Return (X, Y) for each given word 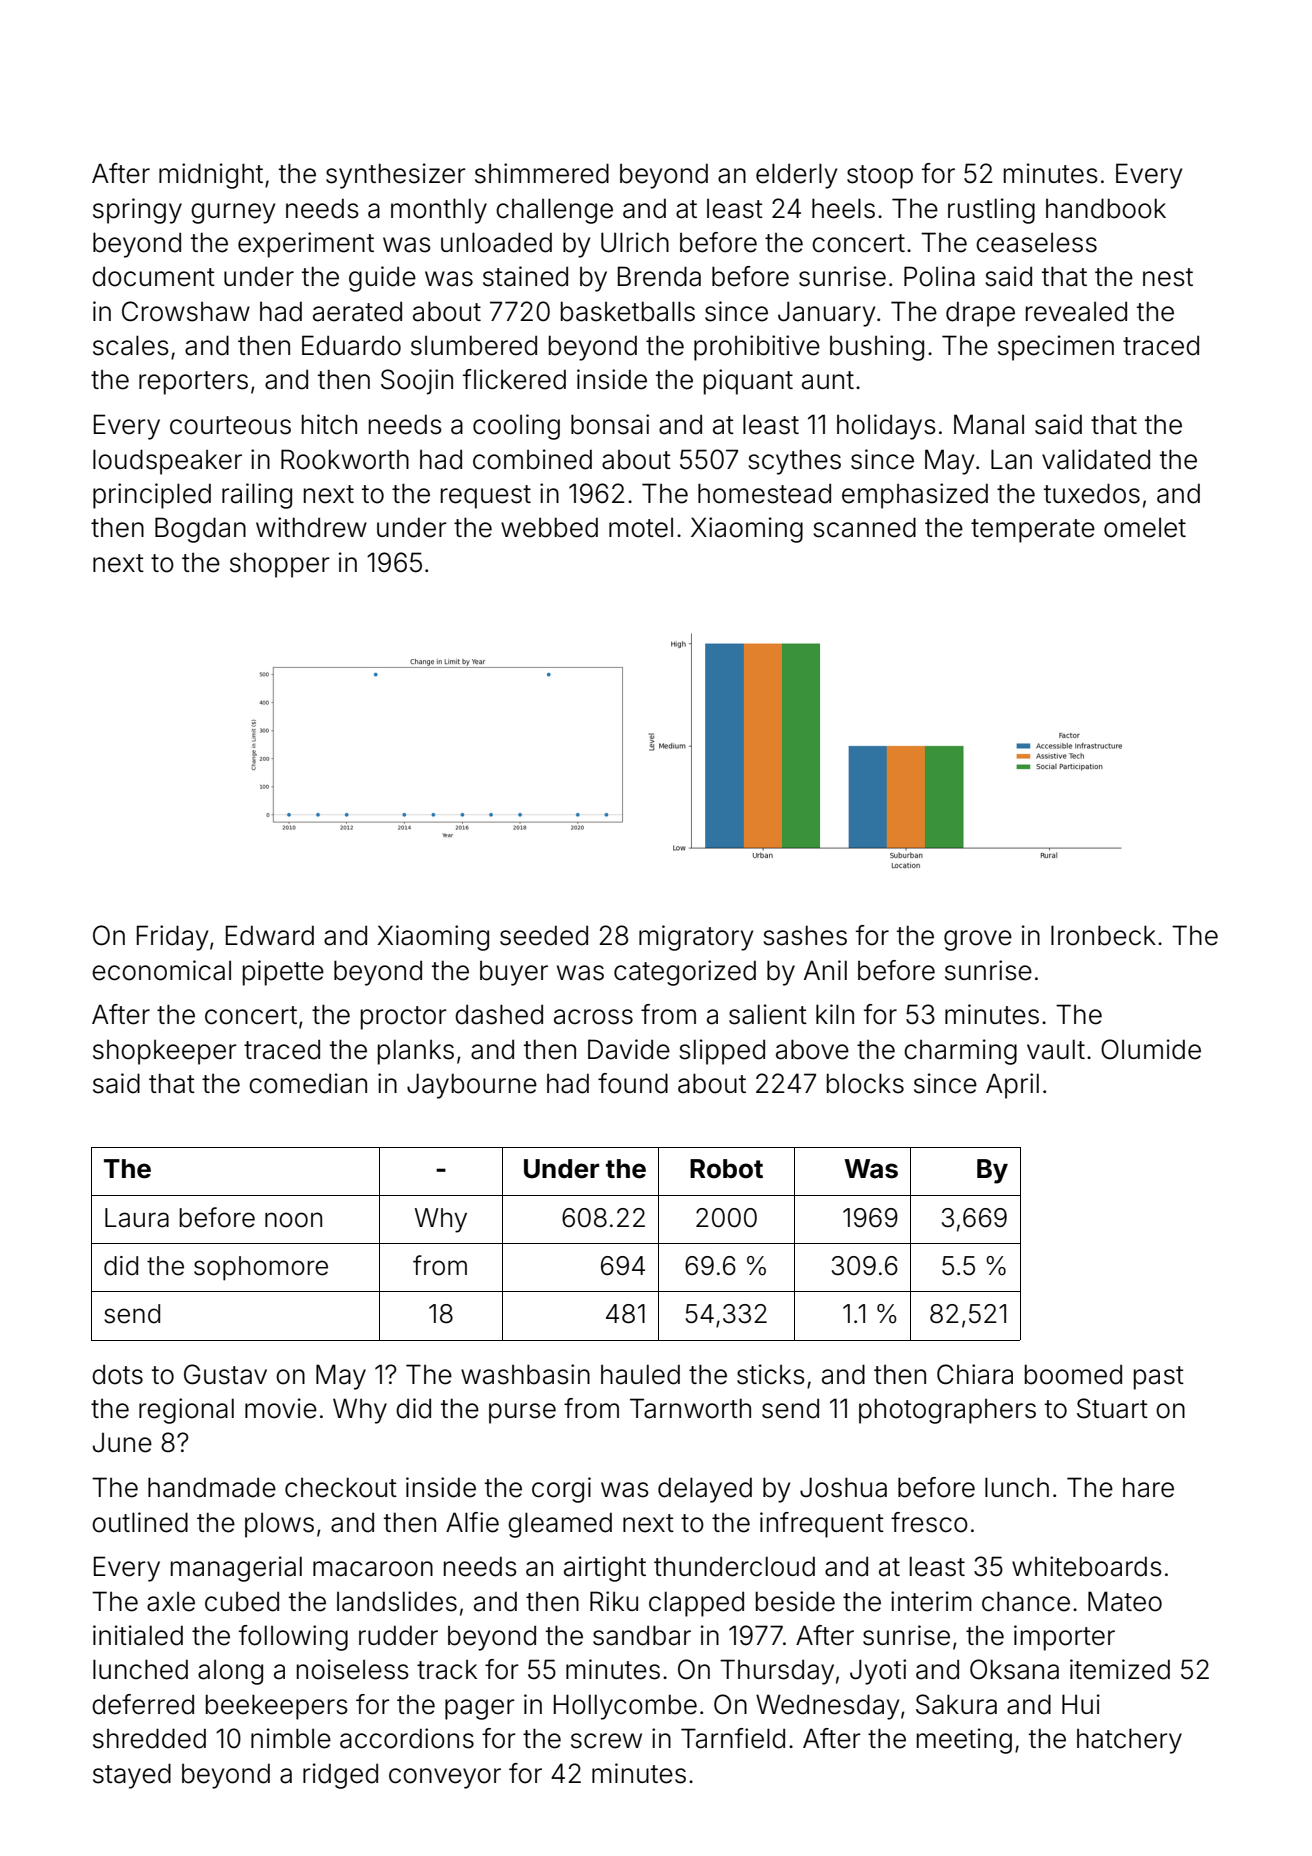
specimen (1056, 348)
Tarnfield (733, 1738)
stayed (132, 1776)
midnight (211, 176)
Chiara (975, 1374)
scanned (864, 527)
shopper (280, 565)
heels (843, 208)
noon (293, 1220)
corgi (561, 1490)
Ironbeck (1103, 935)
